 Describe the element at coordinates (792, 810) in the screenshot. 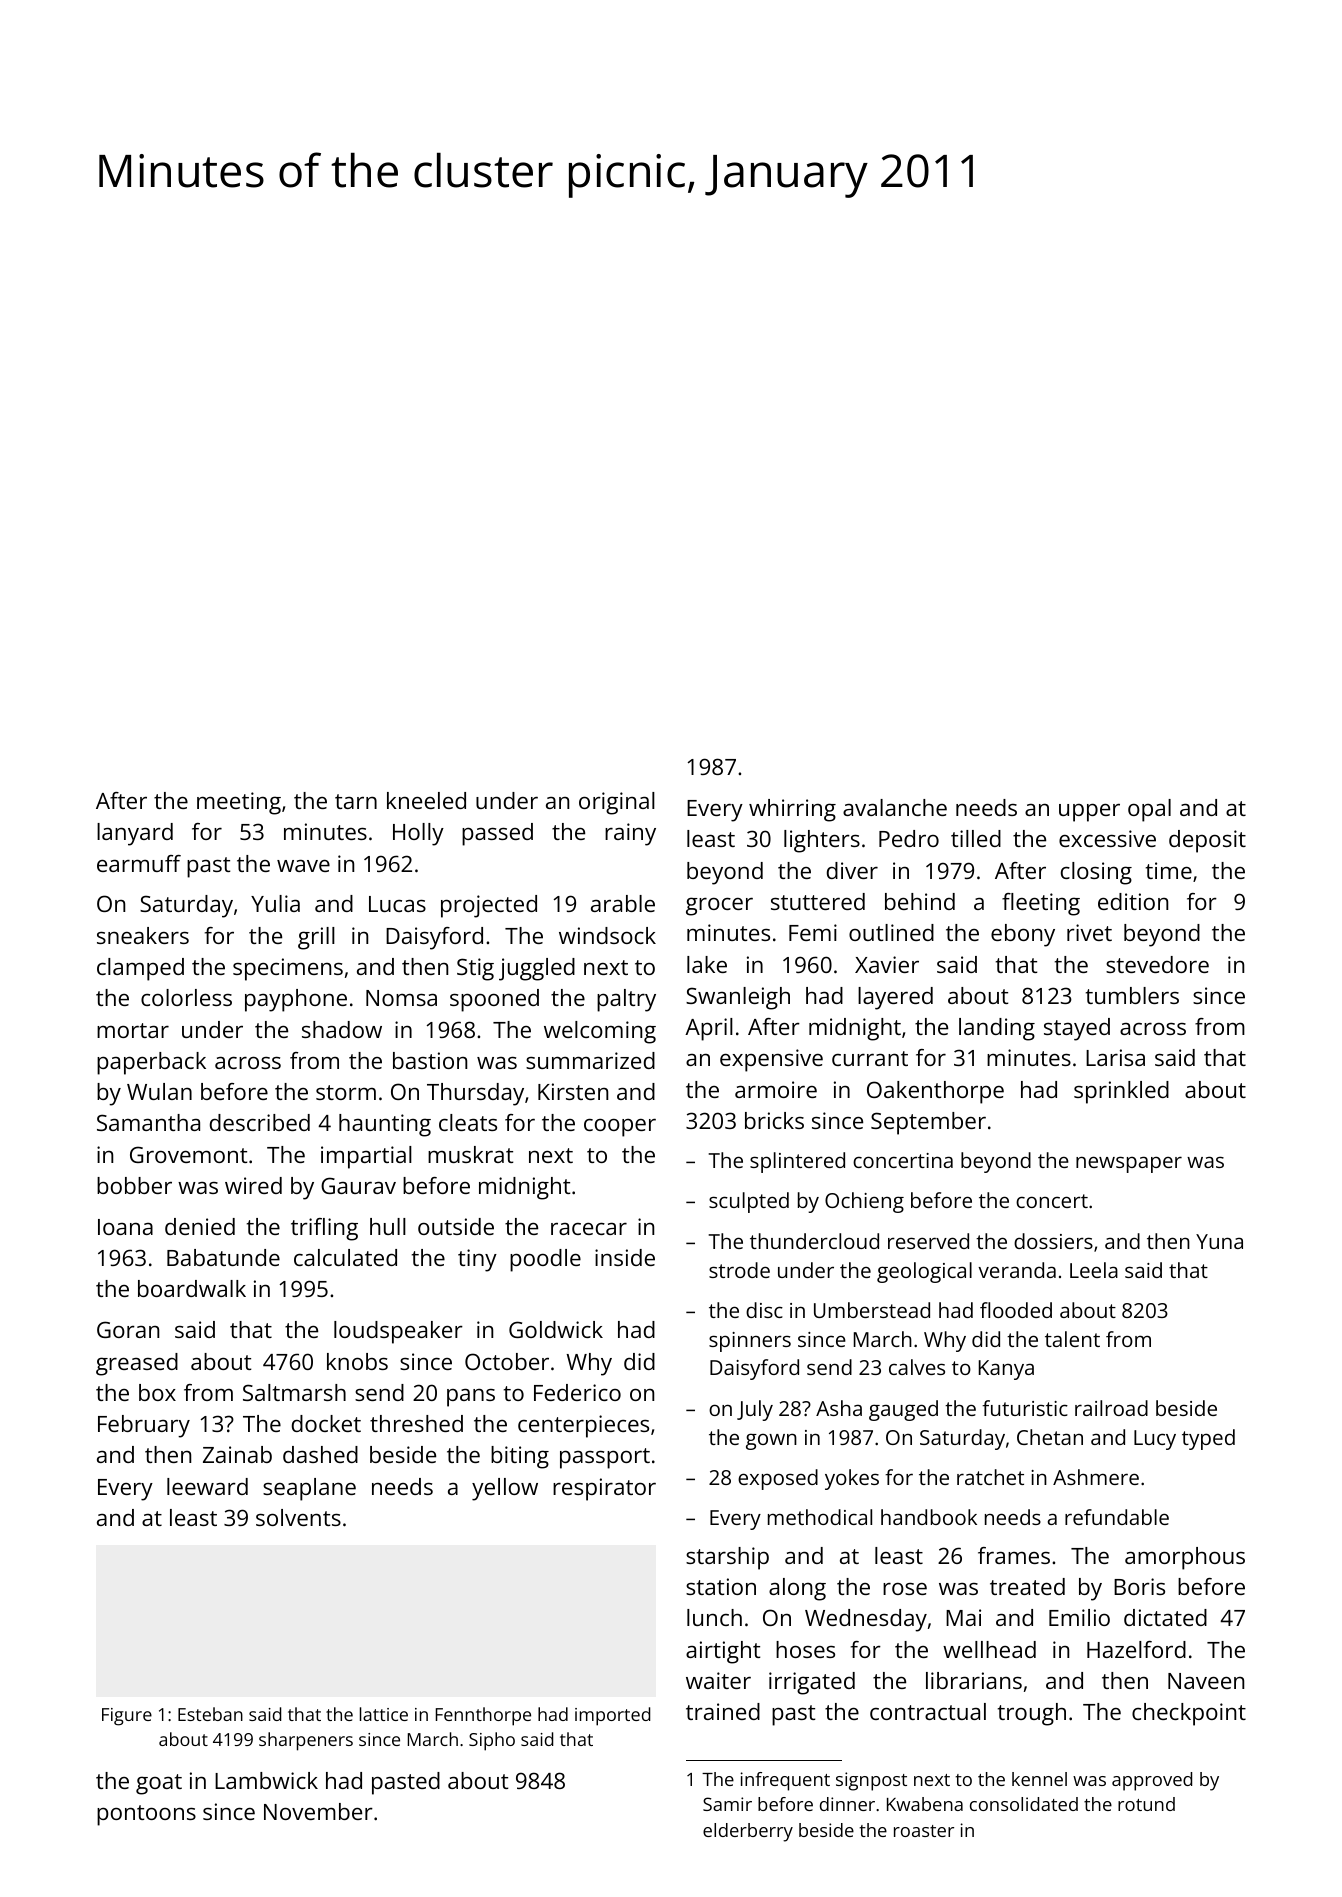

I see `whirring` at that location.
